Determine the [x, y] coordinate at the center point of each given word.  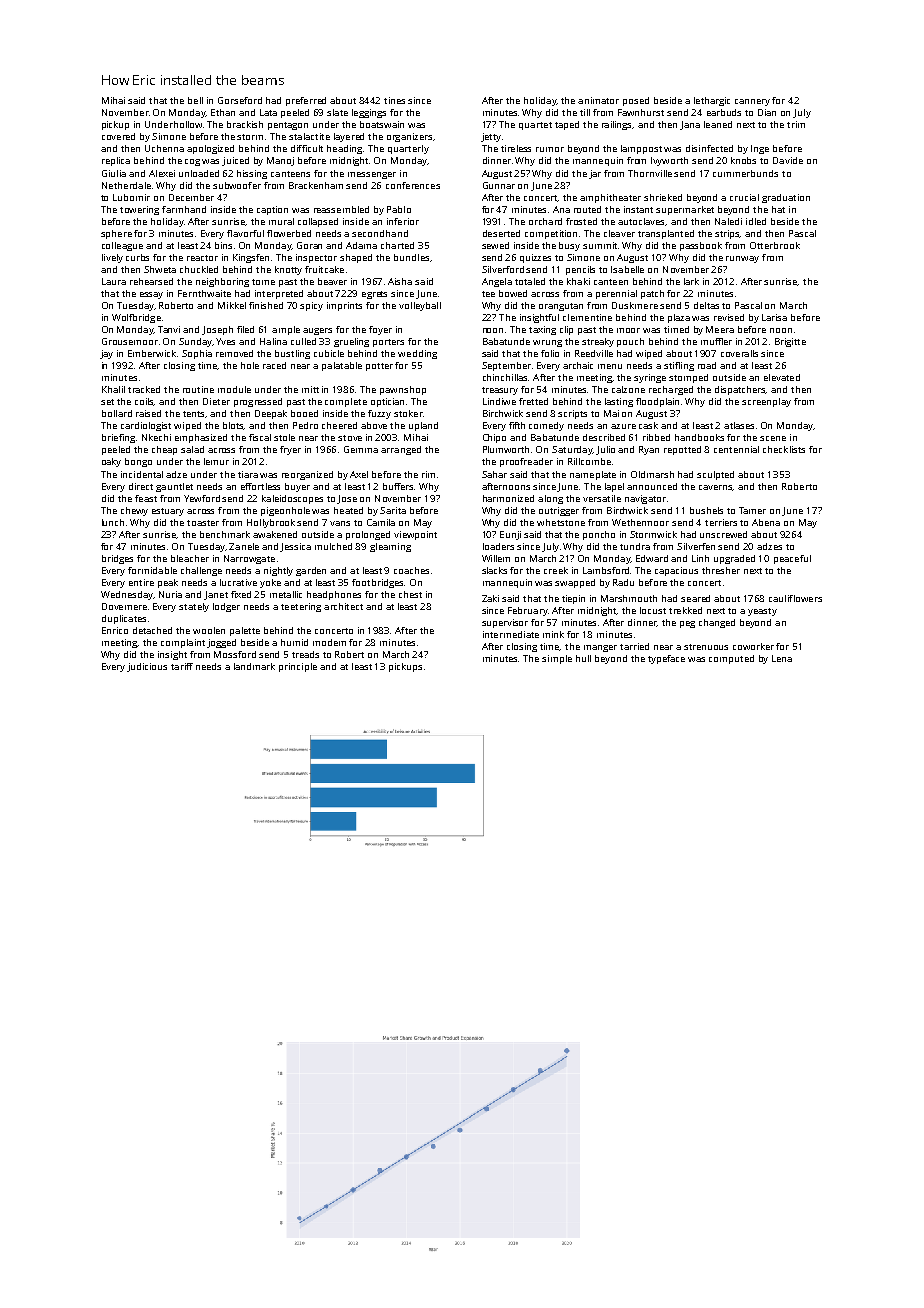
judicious [147, 667]
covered [118, 136]
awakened [275, 534]
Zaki [490, 598]
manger [600, 648]
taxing [542, 330]
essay [151, 295]
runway [742, 259]
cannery [752, 102]
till [585, 112]
